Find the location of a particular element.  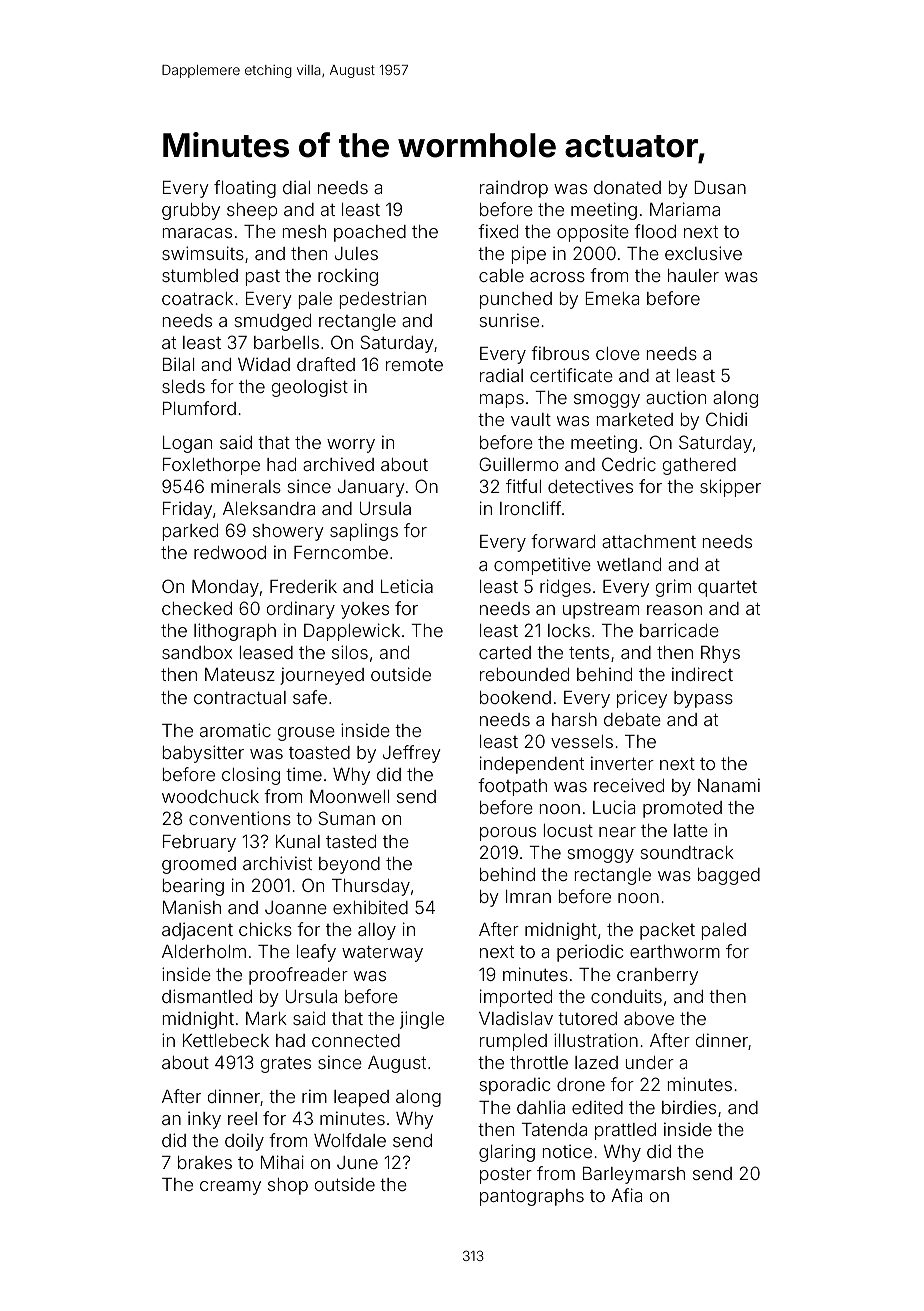

Kettlebeck is located at coordinates (226, 1040).
